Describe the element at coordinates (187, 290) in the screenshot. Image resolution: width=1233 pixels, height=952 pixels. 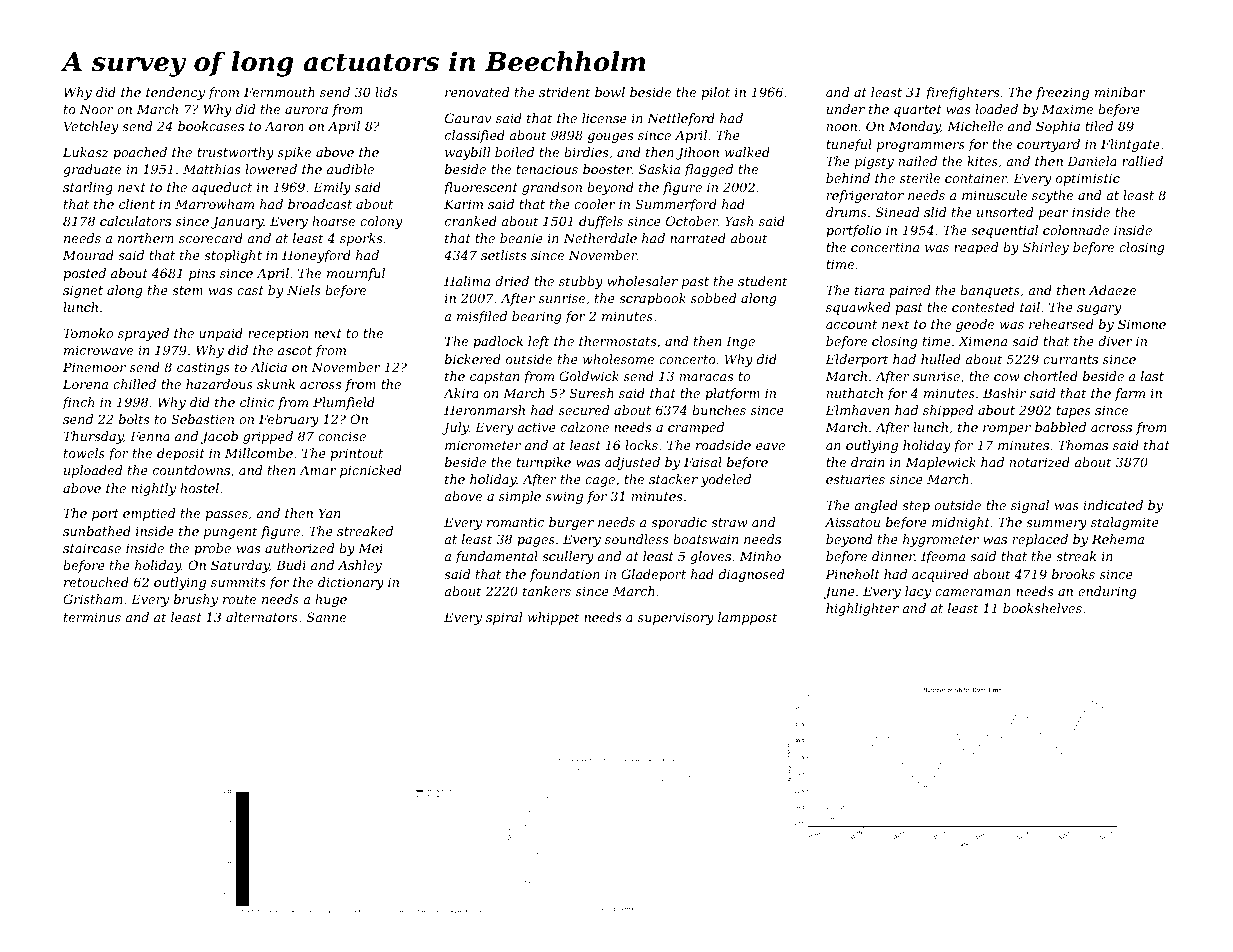
I see `stem` at that location.
